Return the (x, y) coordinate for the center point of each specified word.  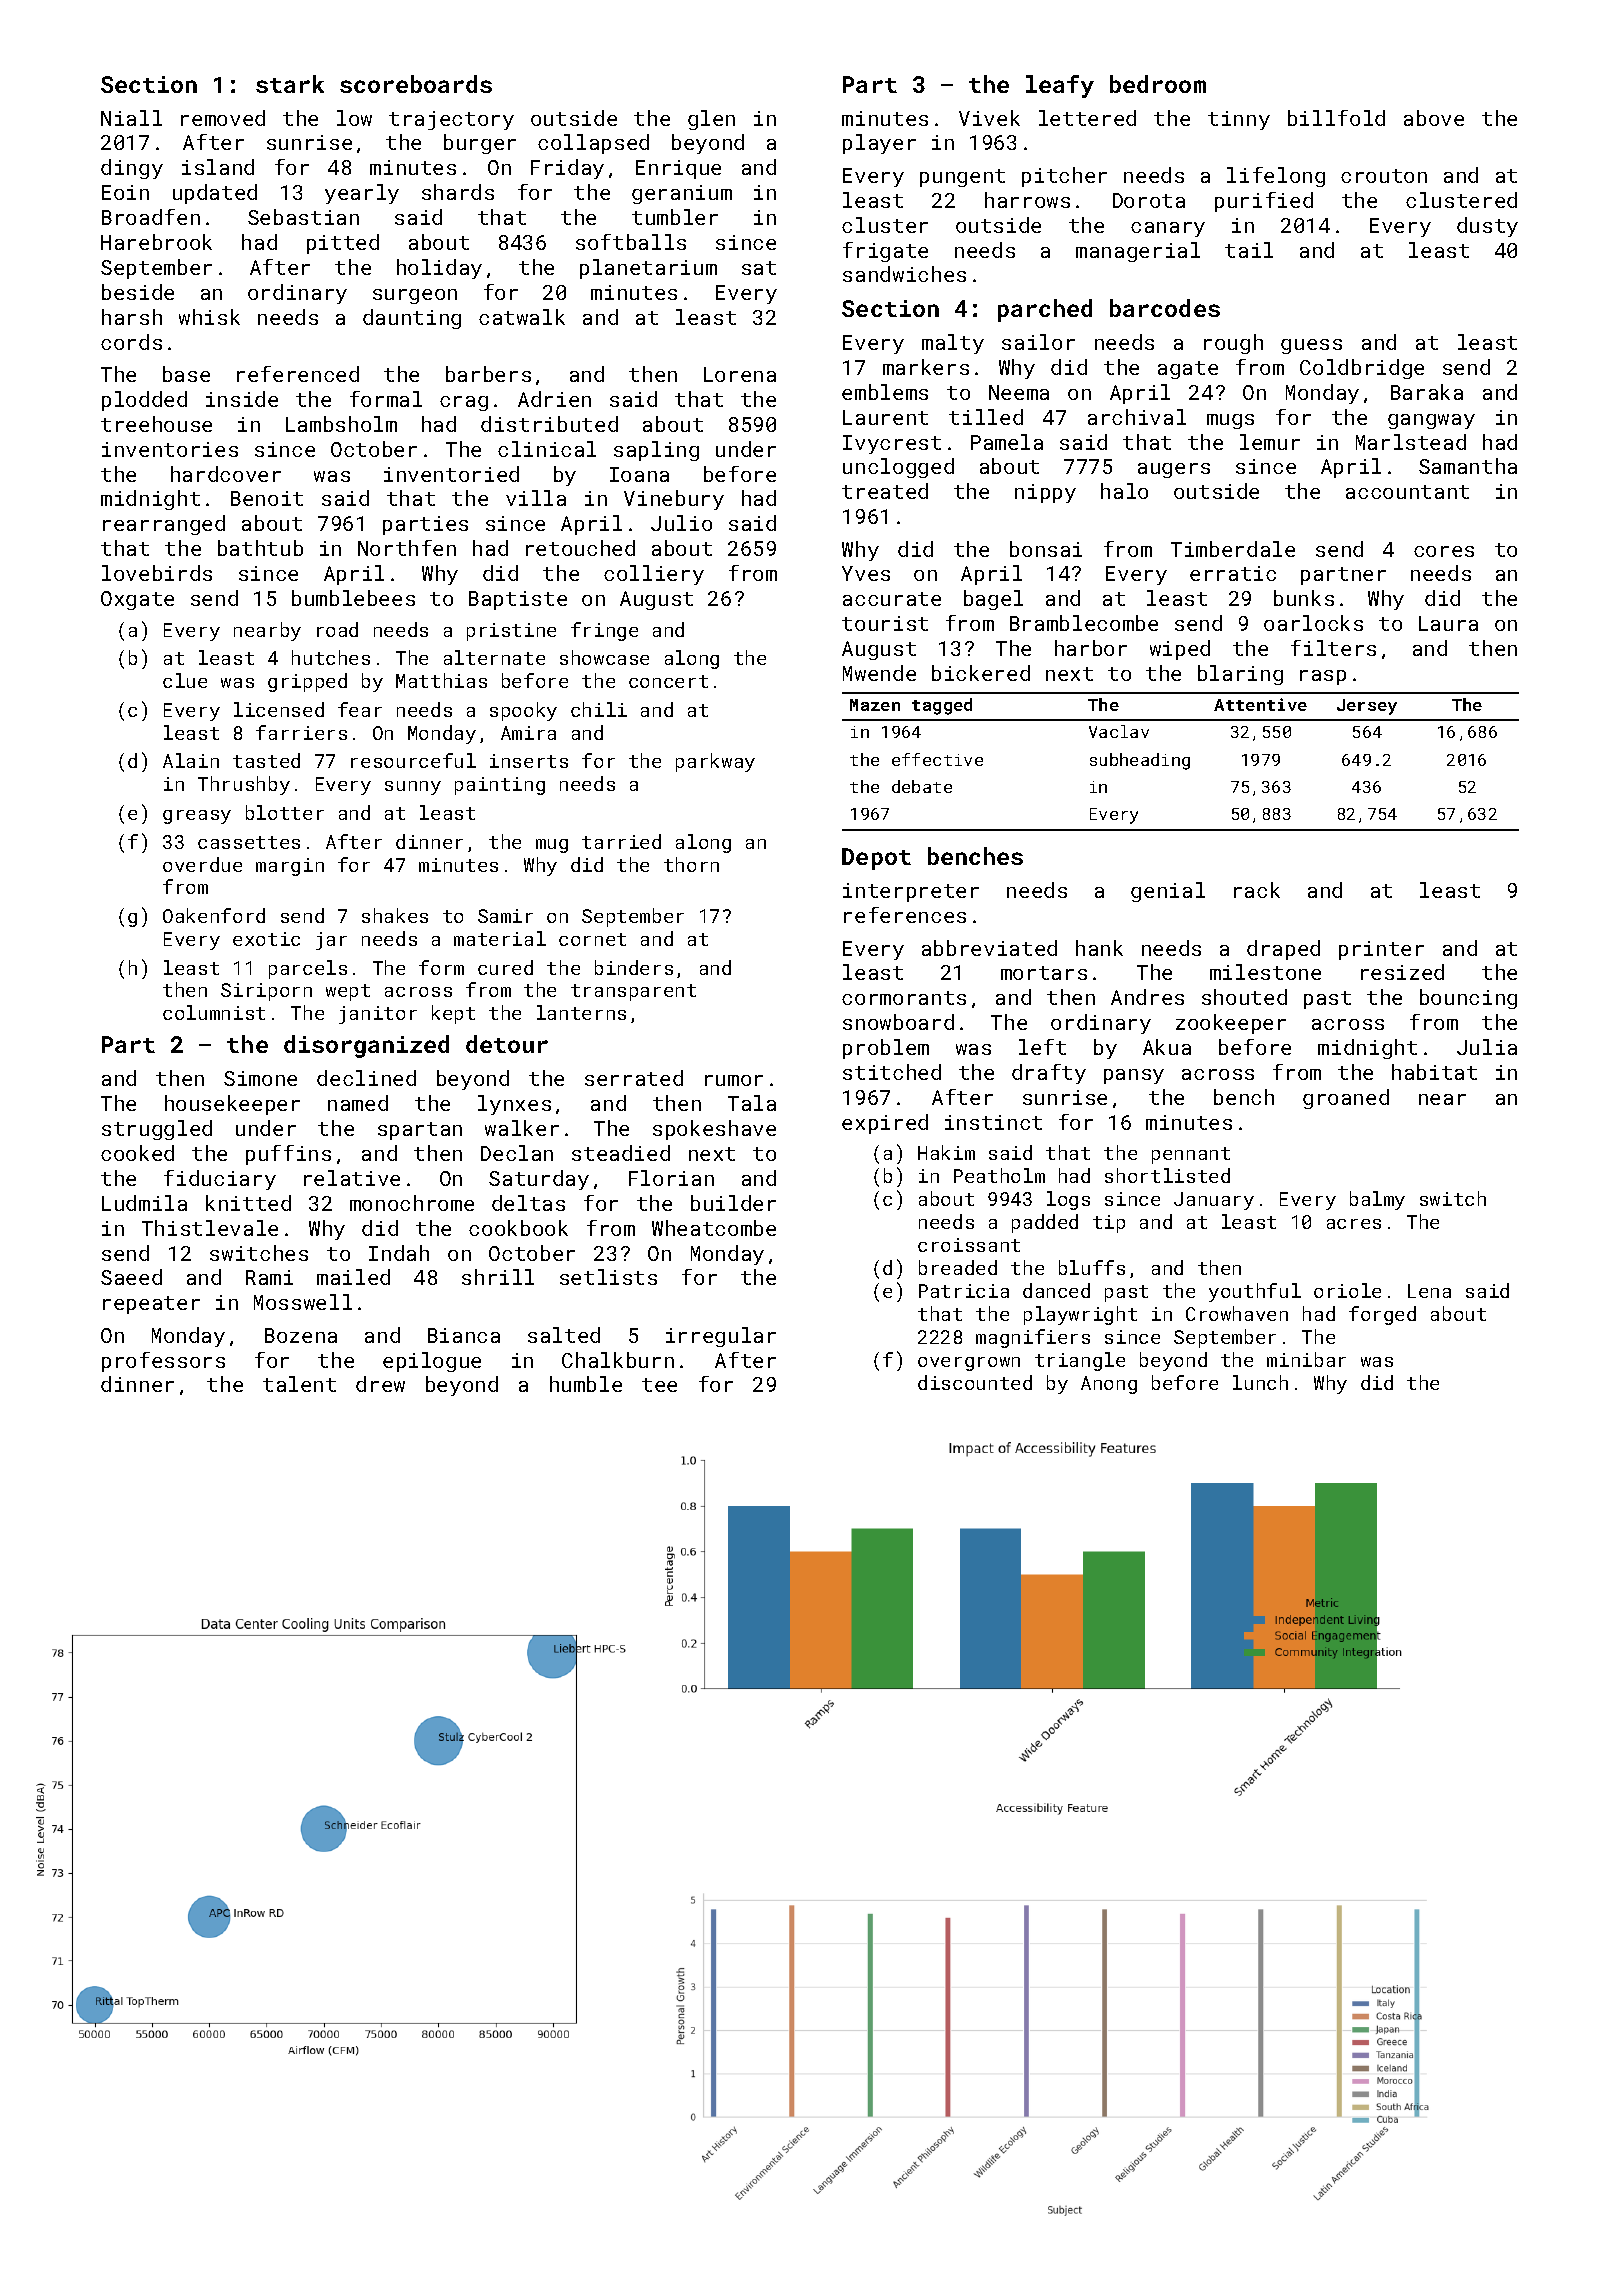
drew (380, 1384)
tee (659, 1385)
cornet (592, 939)
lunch (1260, 1382)
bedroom (1158, 84)
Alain (191, 760)
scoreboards (416, 84)
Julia (1487, 1047)
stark (290, 84)
